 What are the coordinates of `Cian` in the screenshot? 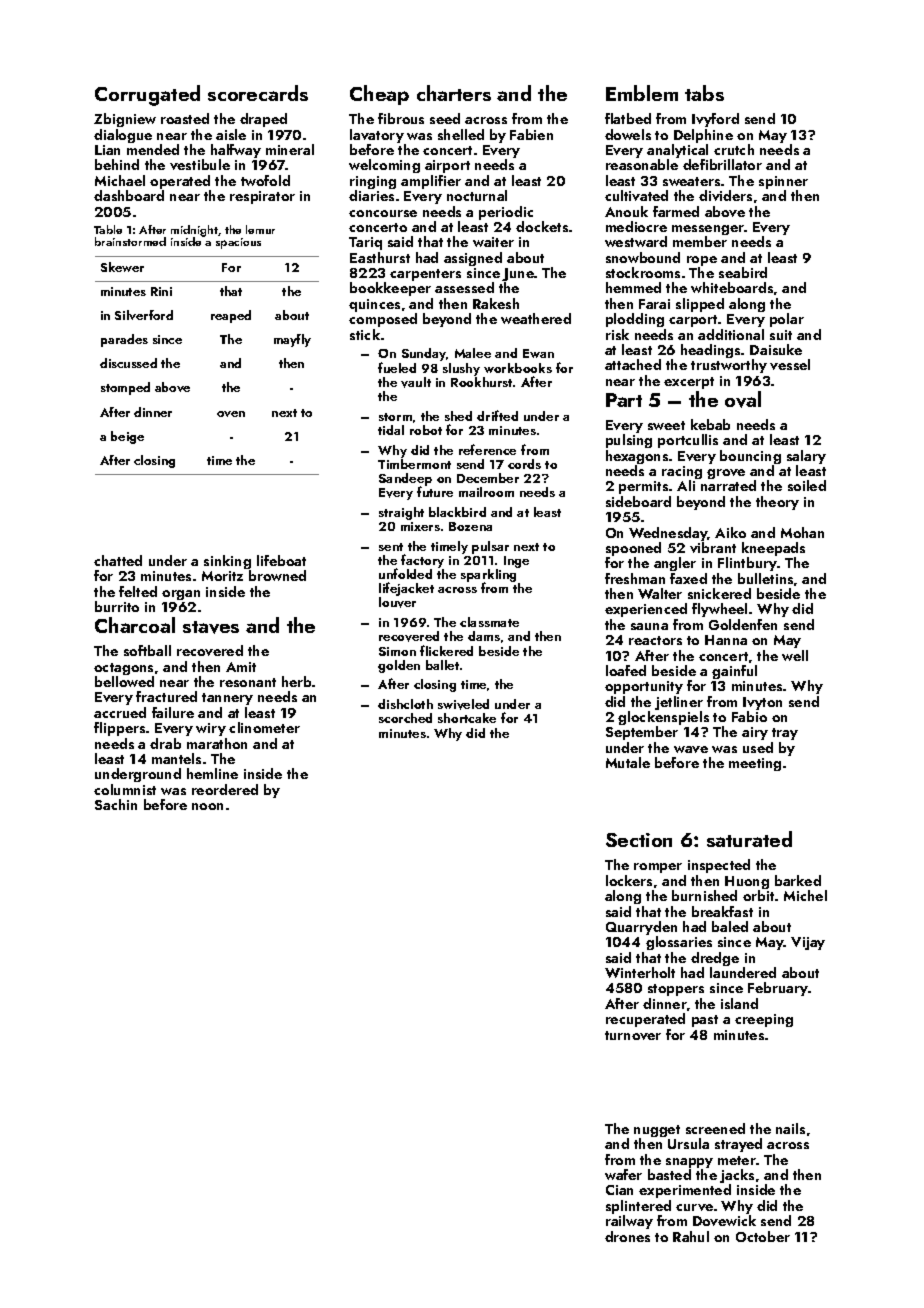 It's located at (619, 1190).
